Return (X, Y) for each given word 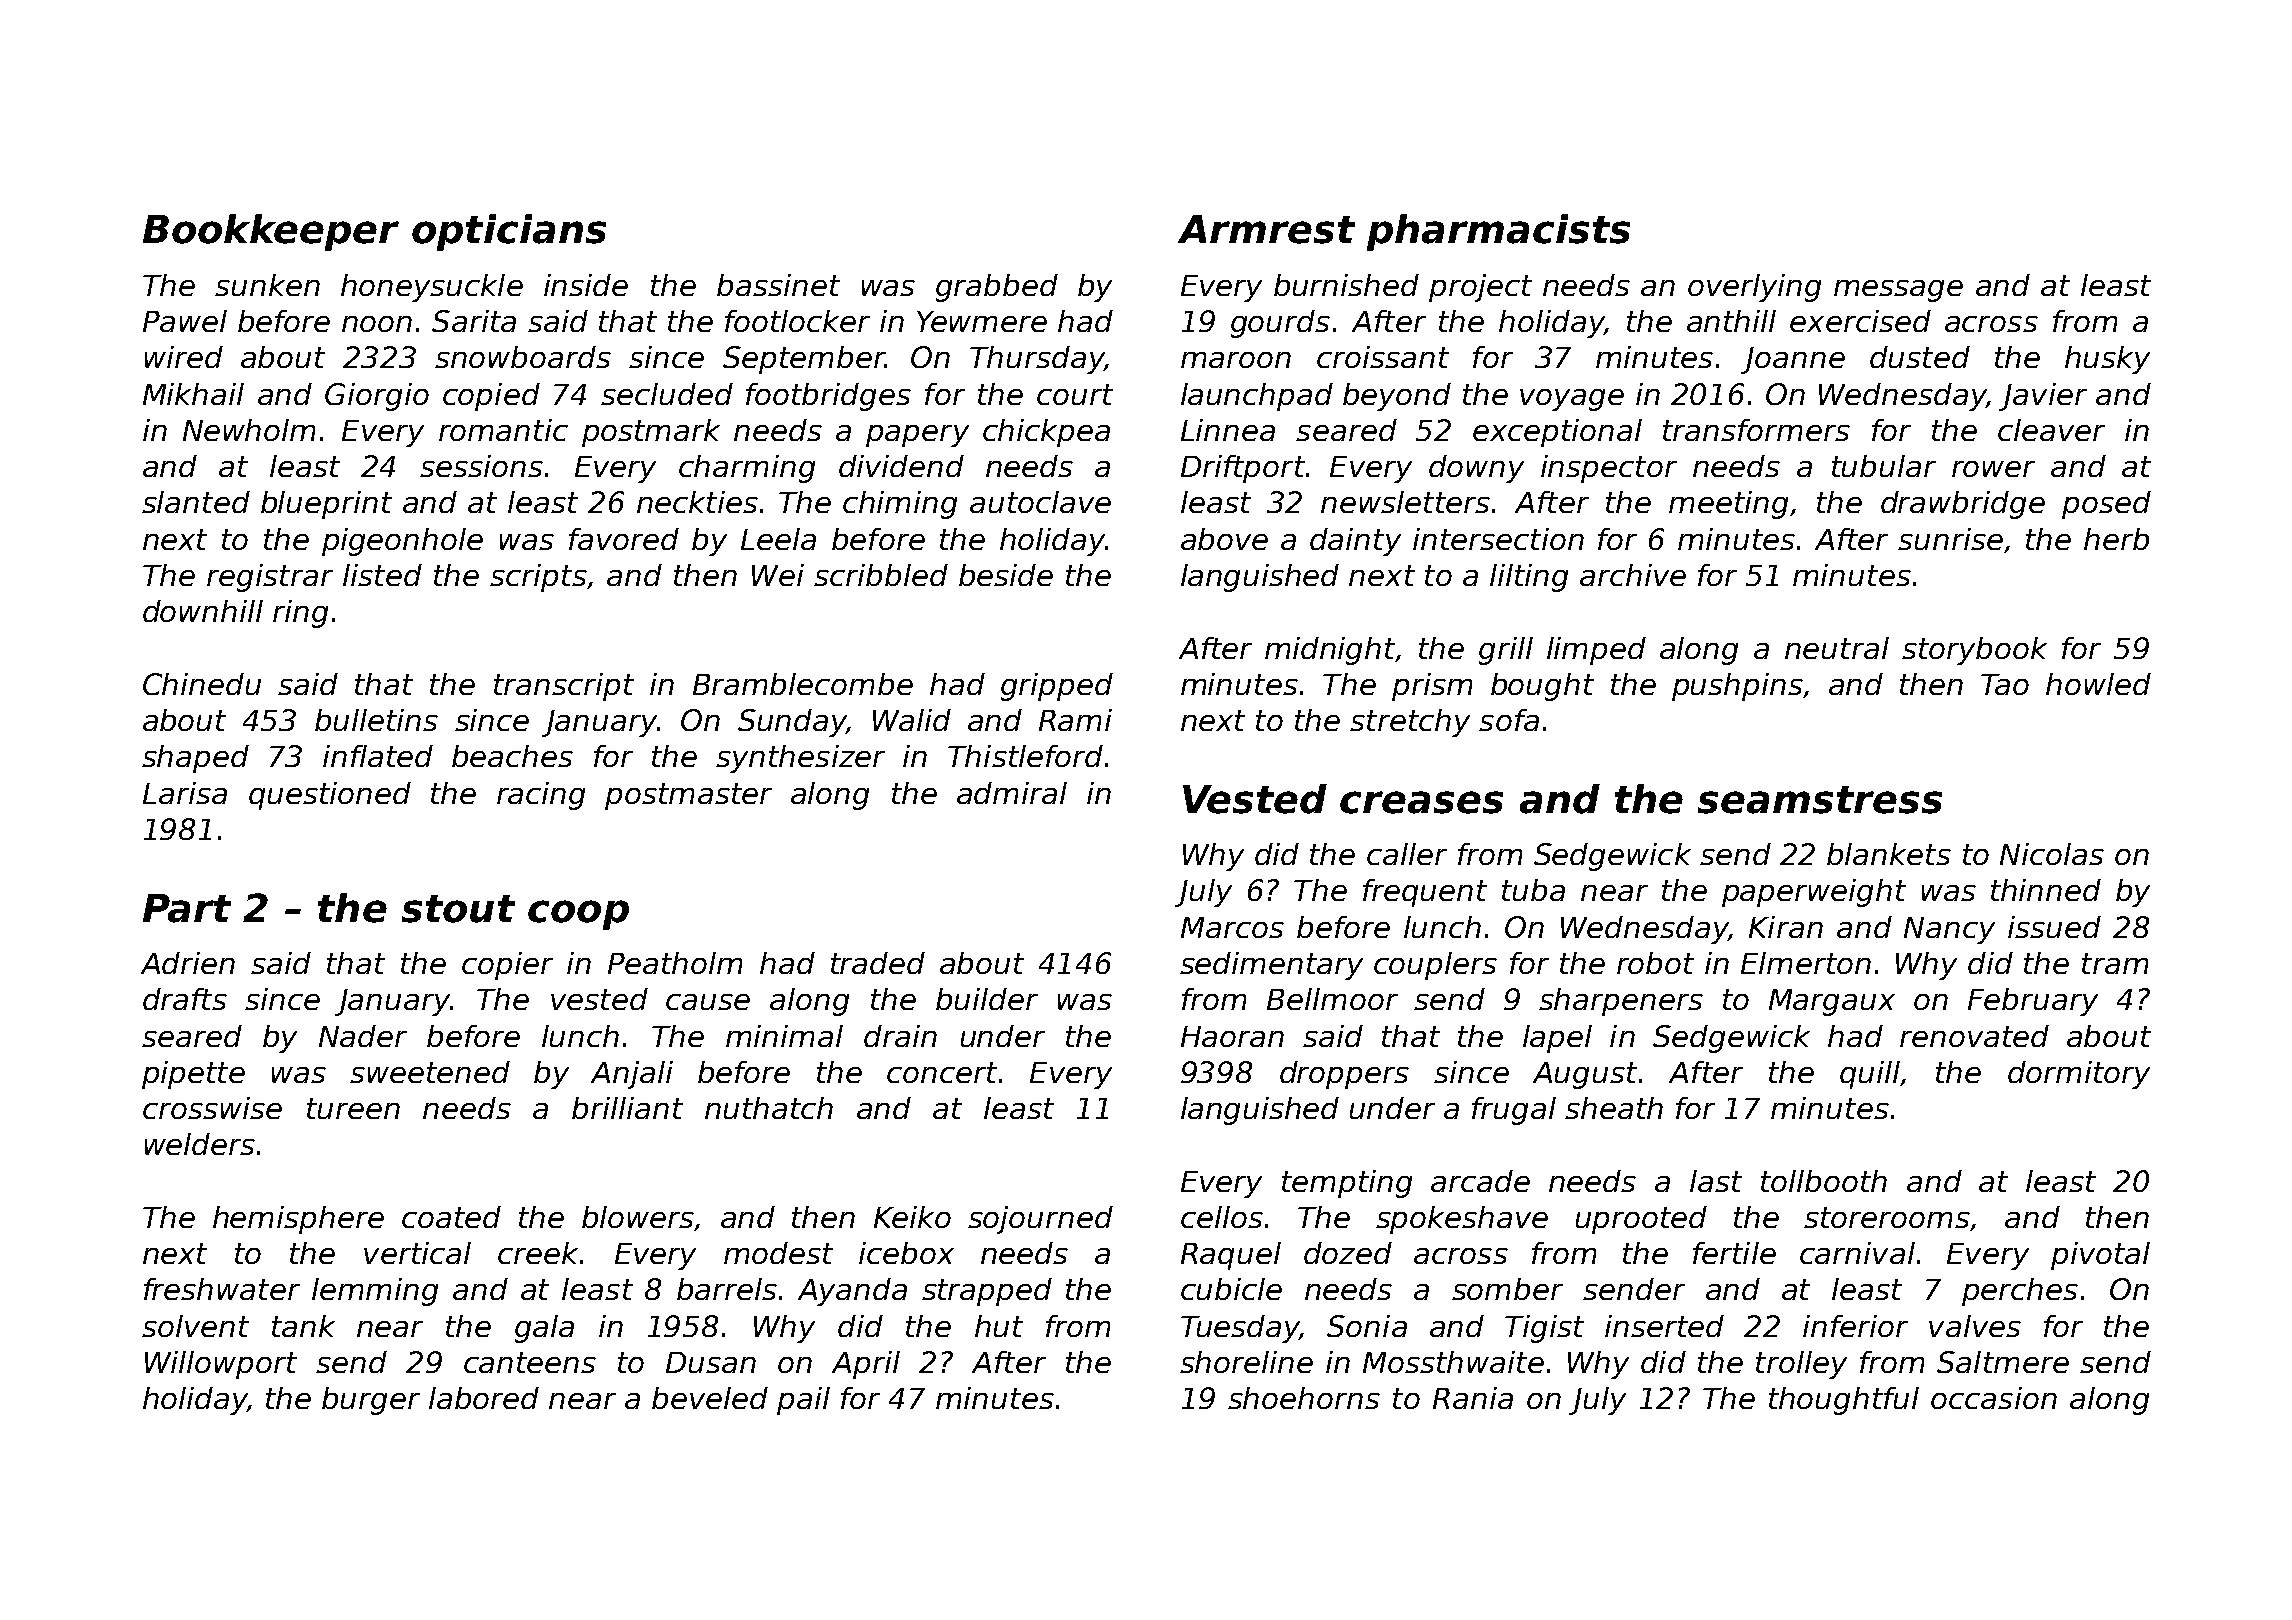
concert (942, 1072)
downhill (203, 611)
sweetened (430, 1072)
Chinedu (202, 684)
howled (2098, 684)
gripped (1057, 687)
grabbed (997, 288)
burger (371, 1401)
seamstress (1820, 800)
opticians (509, 232)
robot (1655, 963)
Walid (912, 720)
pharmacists (1498, 232)
